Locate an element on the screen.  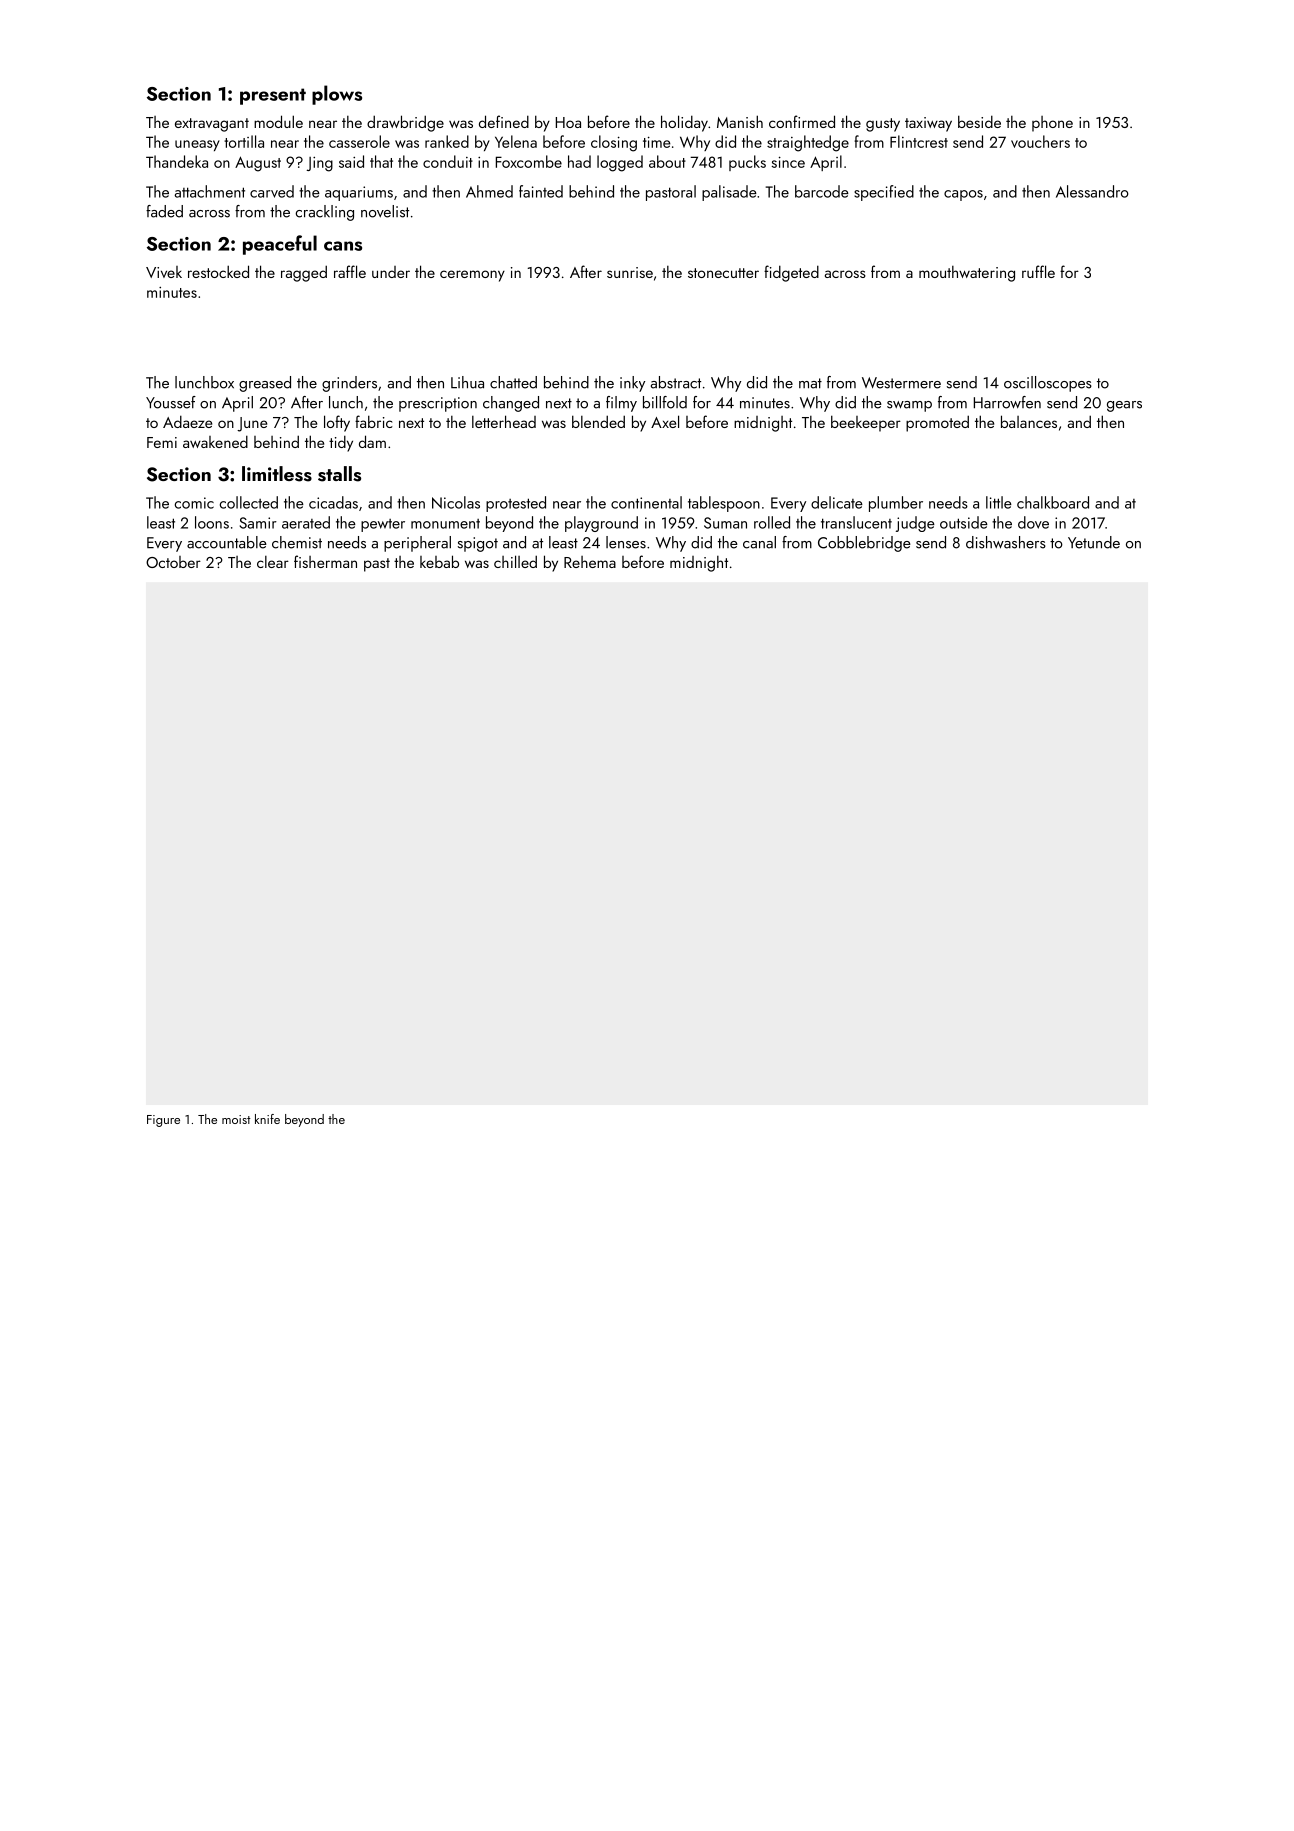
present is located at coordinates (273, 96).
